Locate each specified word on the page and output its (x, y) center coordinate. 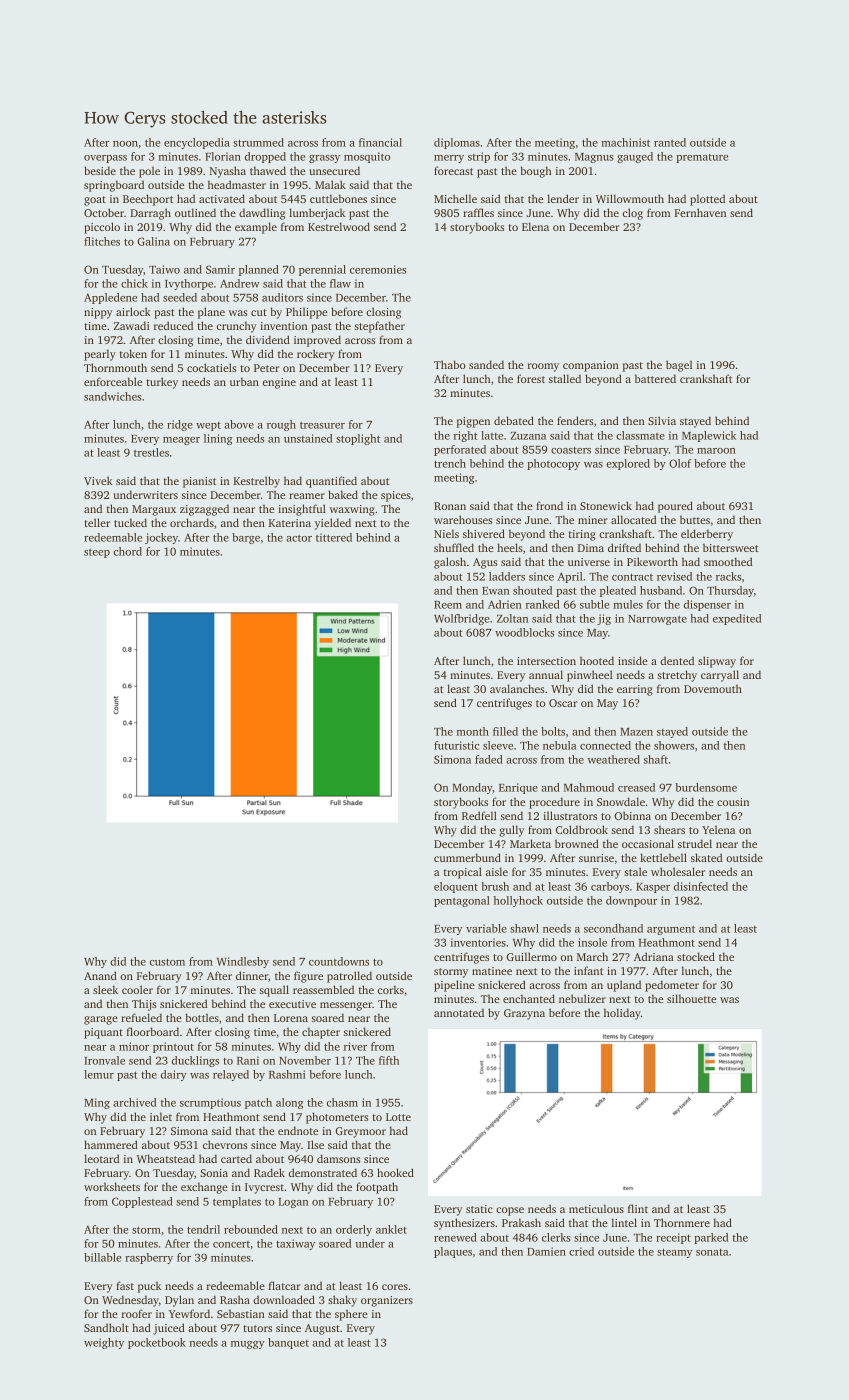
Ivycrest (264, 1188)
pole (149, 172)
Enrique (518, 788)
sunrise (596, 858)
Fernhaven (700, 212)
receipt (673, 1238)
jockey (161, 538)
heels (510, 547)
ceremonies (378, 269)
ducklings (195, 1061)
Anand (100, 975)
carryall (720, 676)
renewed (455, 1237)
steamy (674, 1253)
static (479, 1209)
